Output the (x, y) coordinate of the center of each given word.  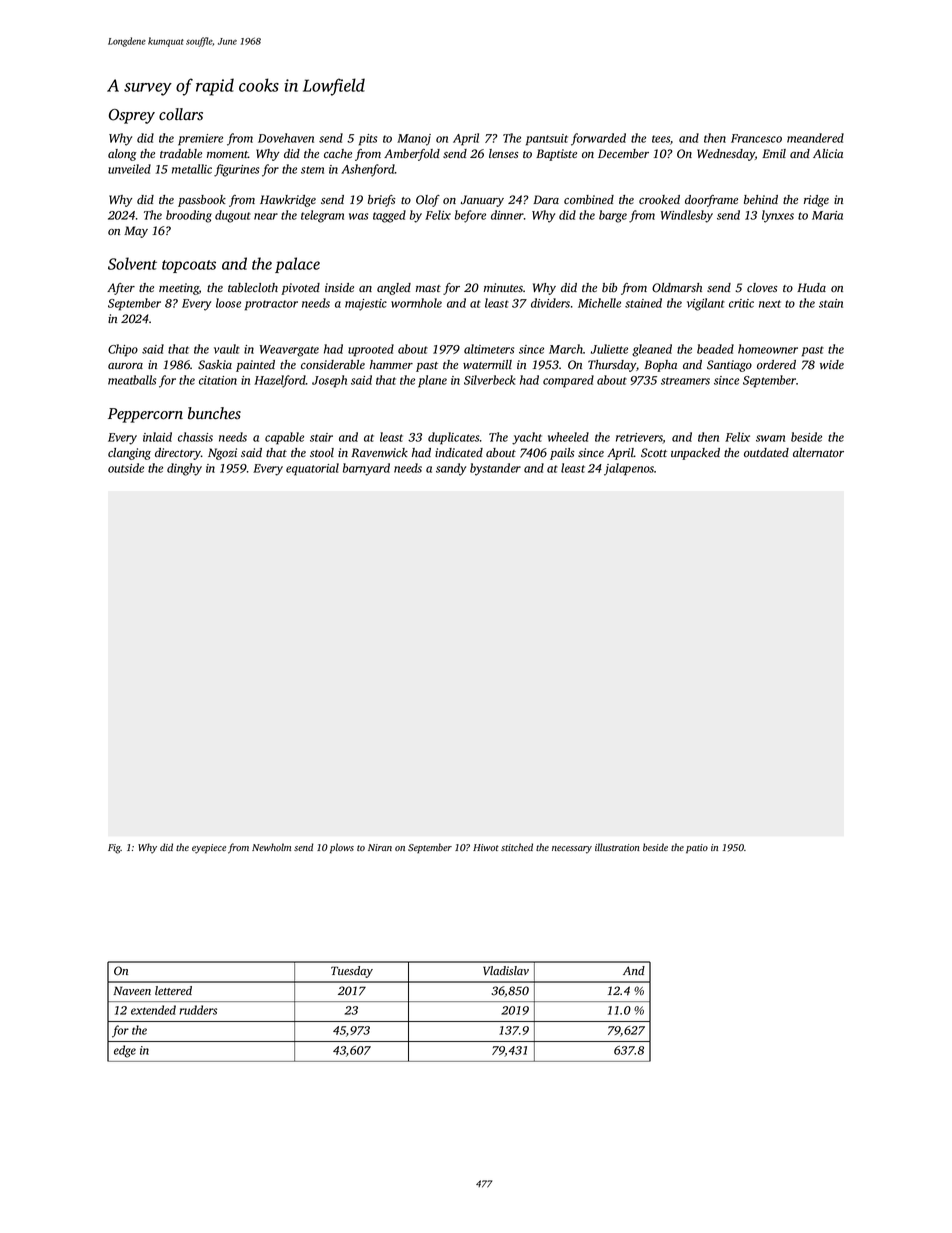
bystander (495, 469)
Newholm (271, 847)
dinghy (184, 469)
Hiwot (486, 847)
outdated (766, 452)
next (770, 304)
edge (125, 1051)
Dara (546, 199)
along (122, 155)
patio (697, 848)
